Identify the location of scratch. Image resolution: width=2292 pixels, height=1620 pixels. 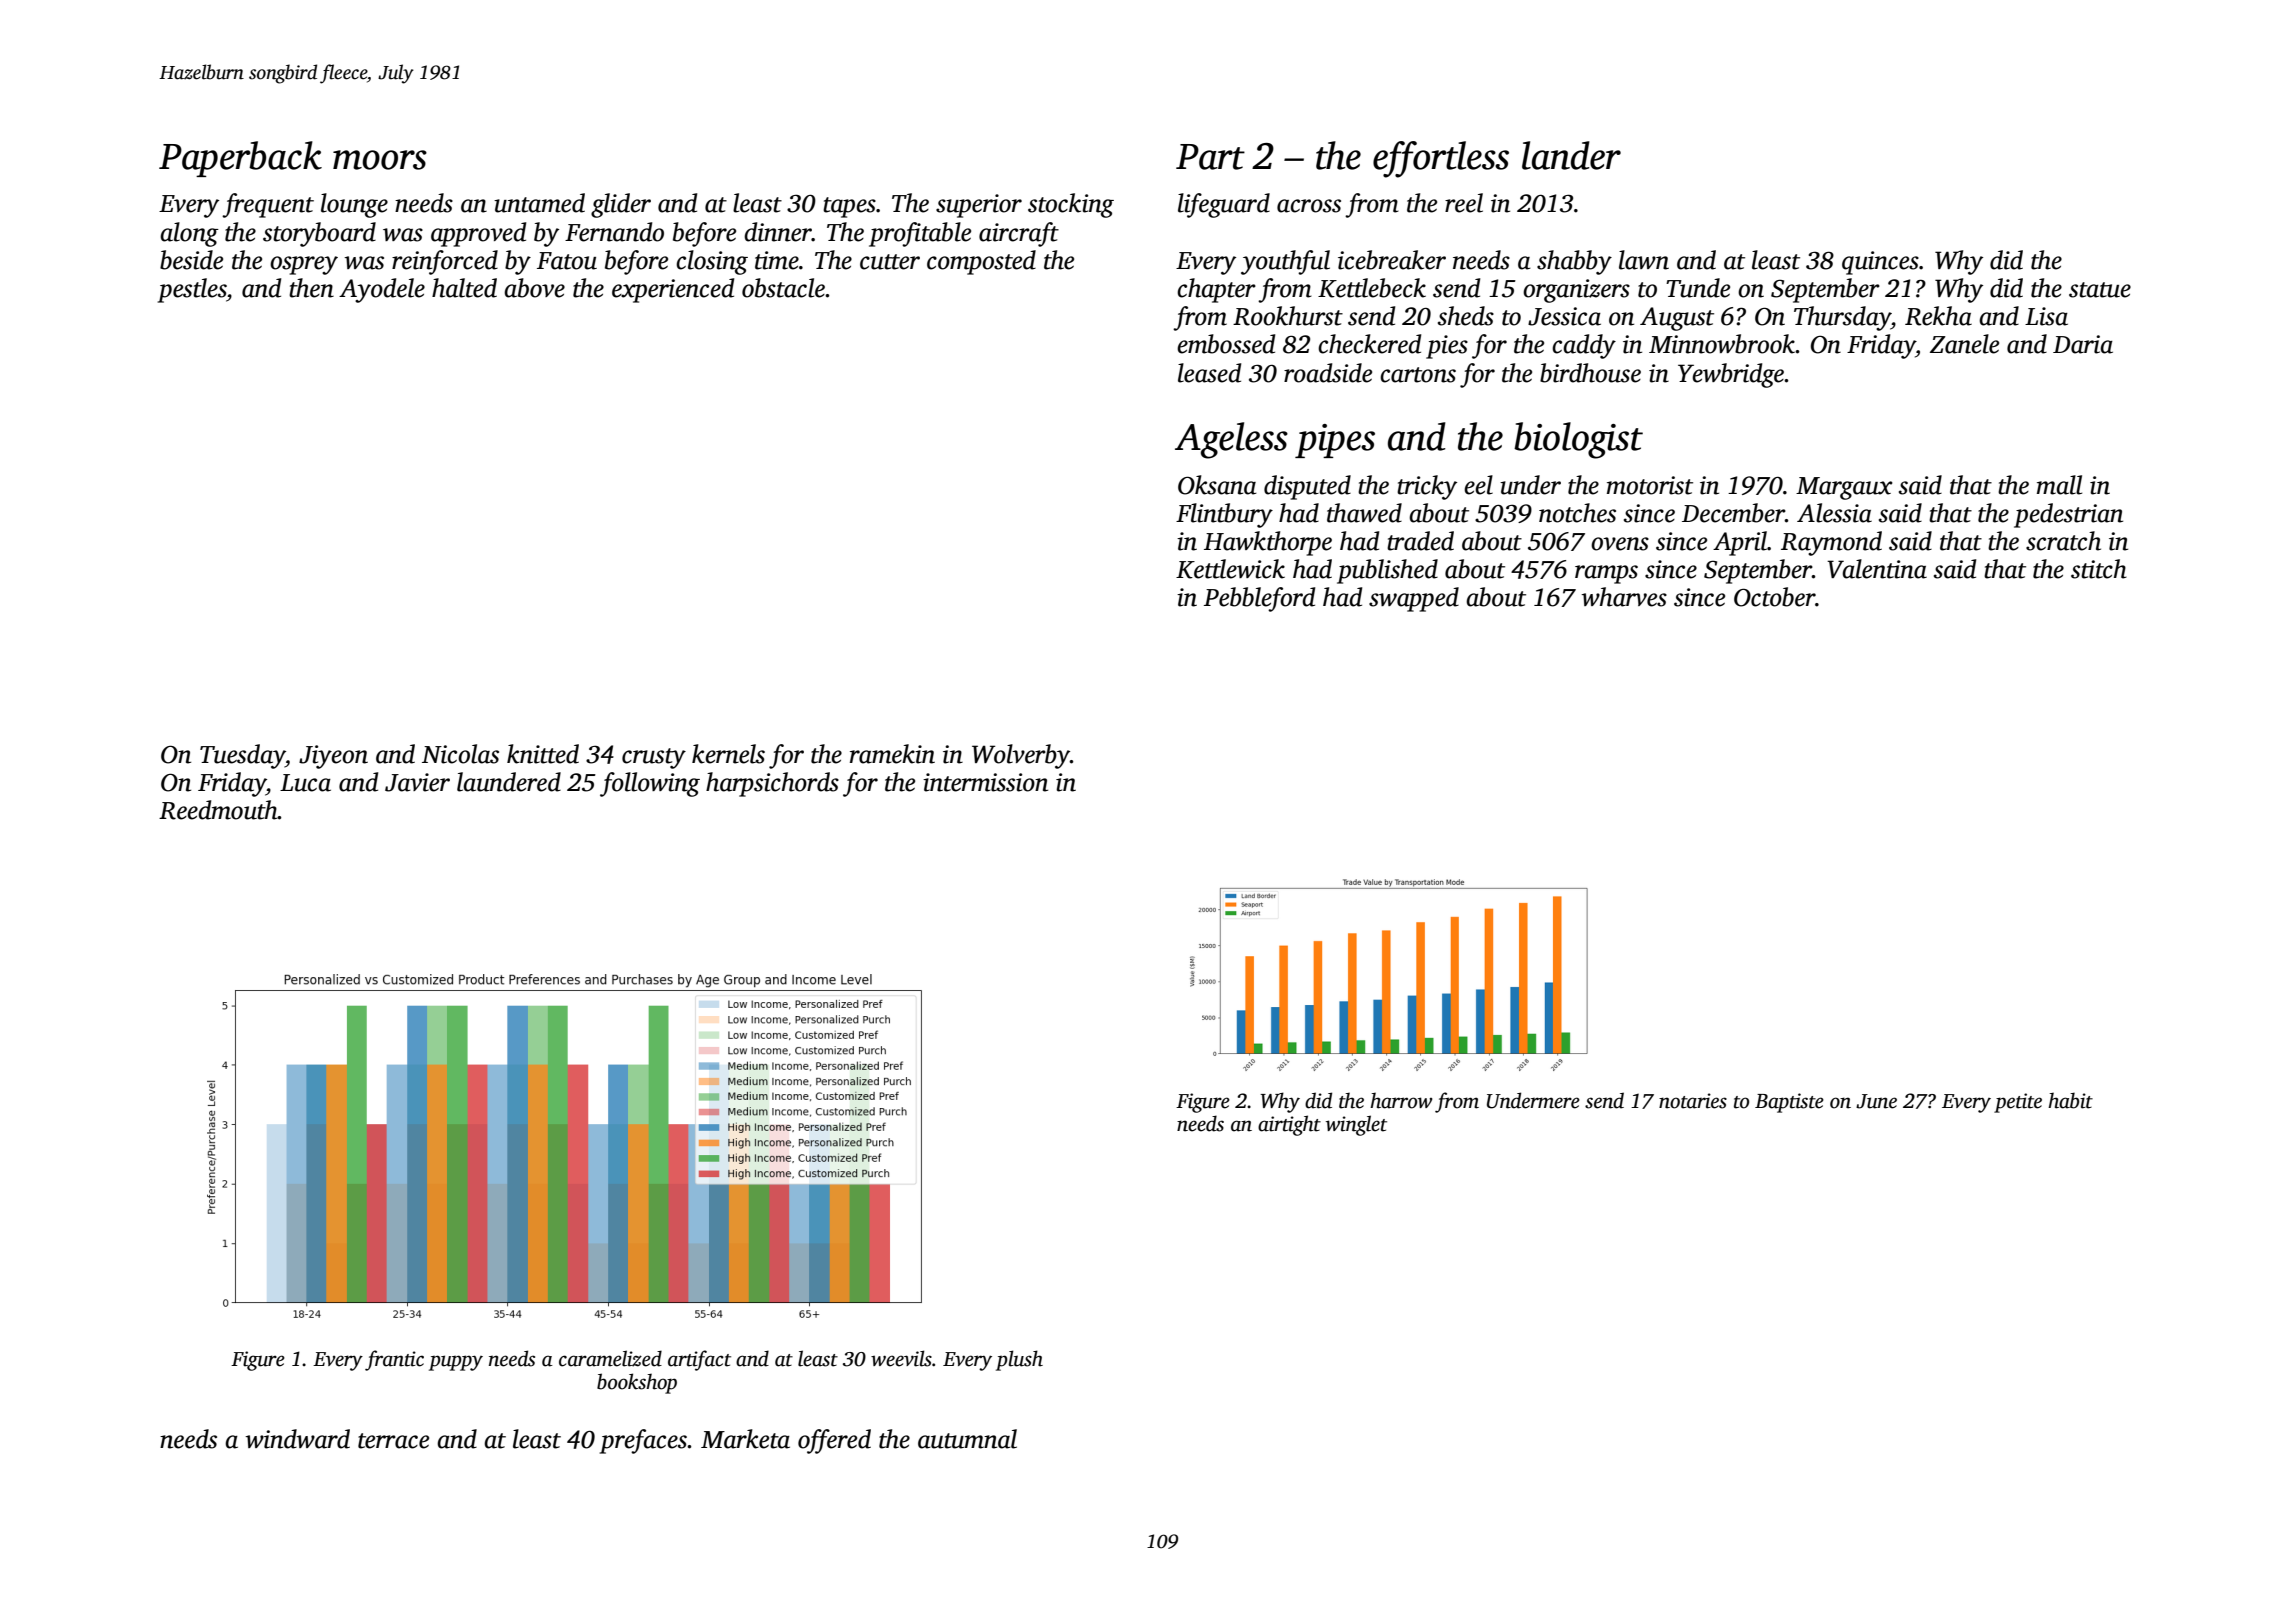
(2063, 541).
